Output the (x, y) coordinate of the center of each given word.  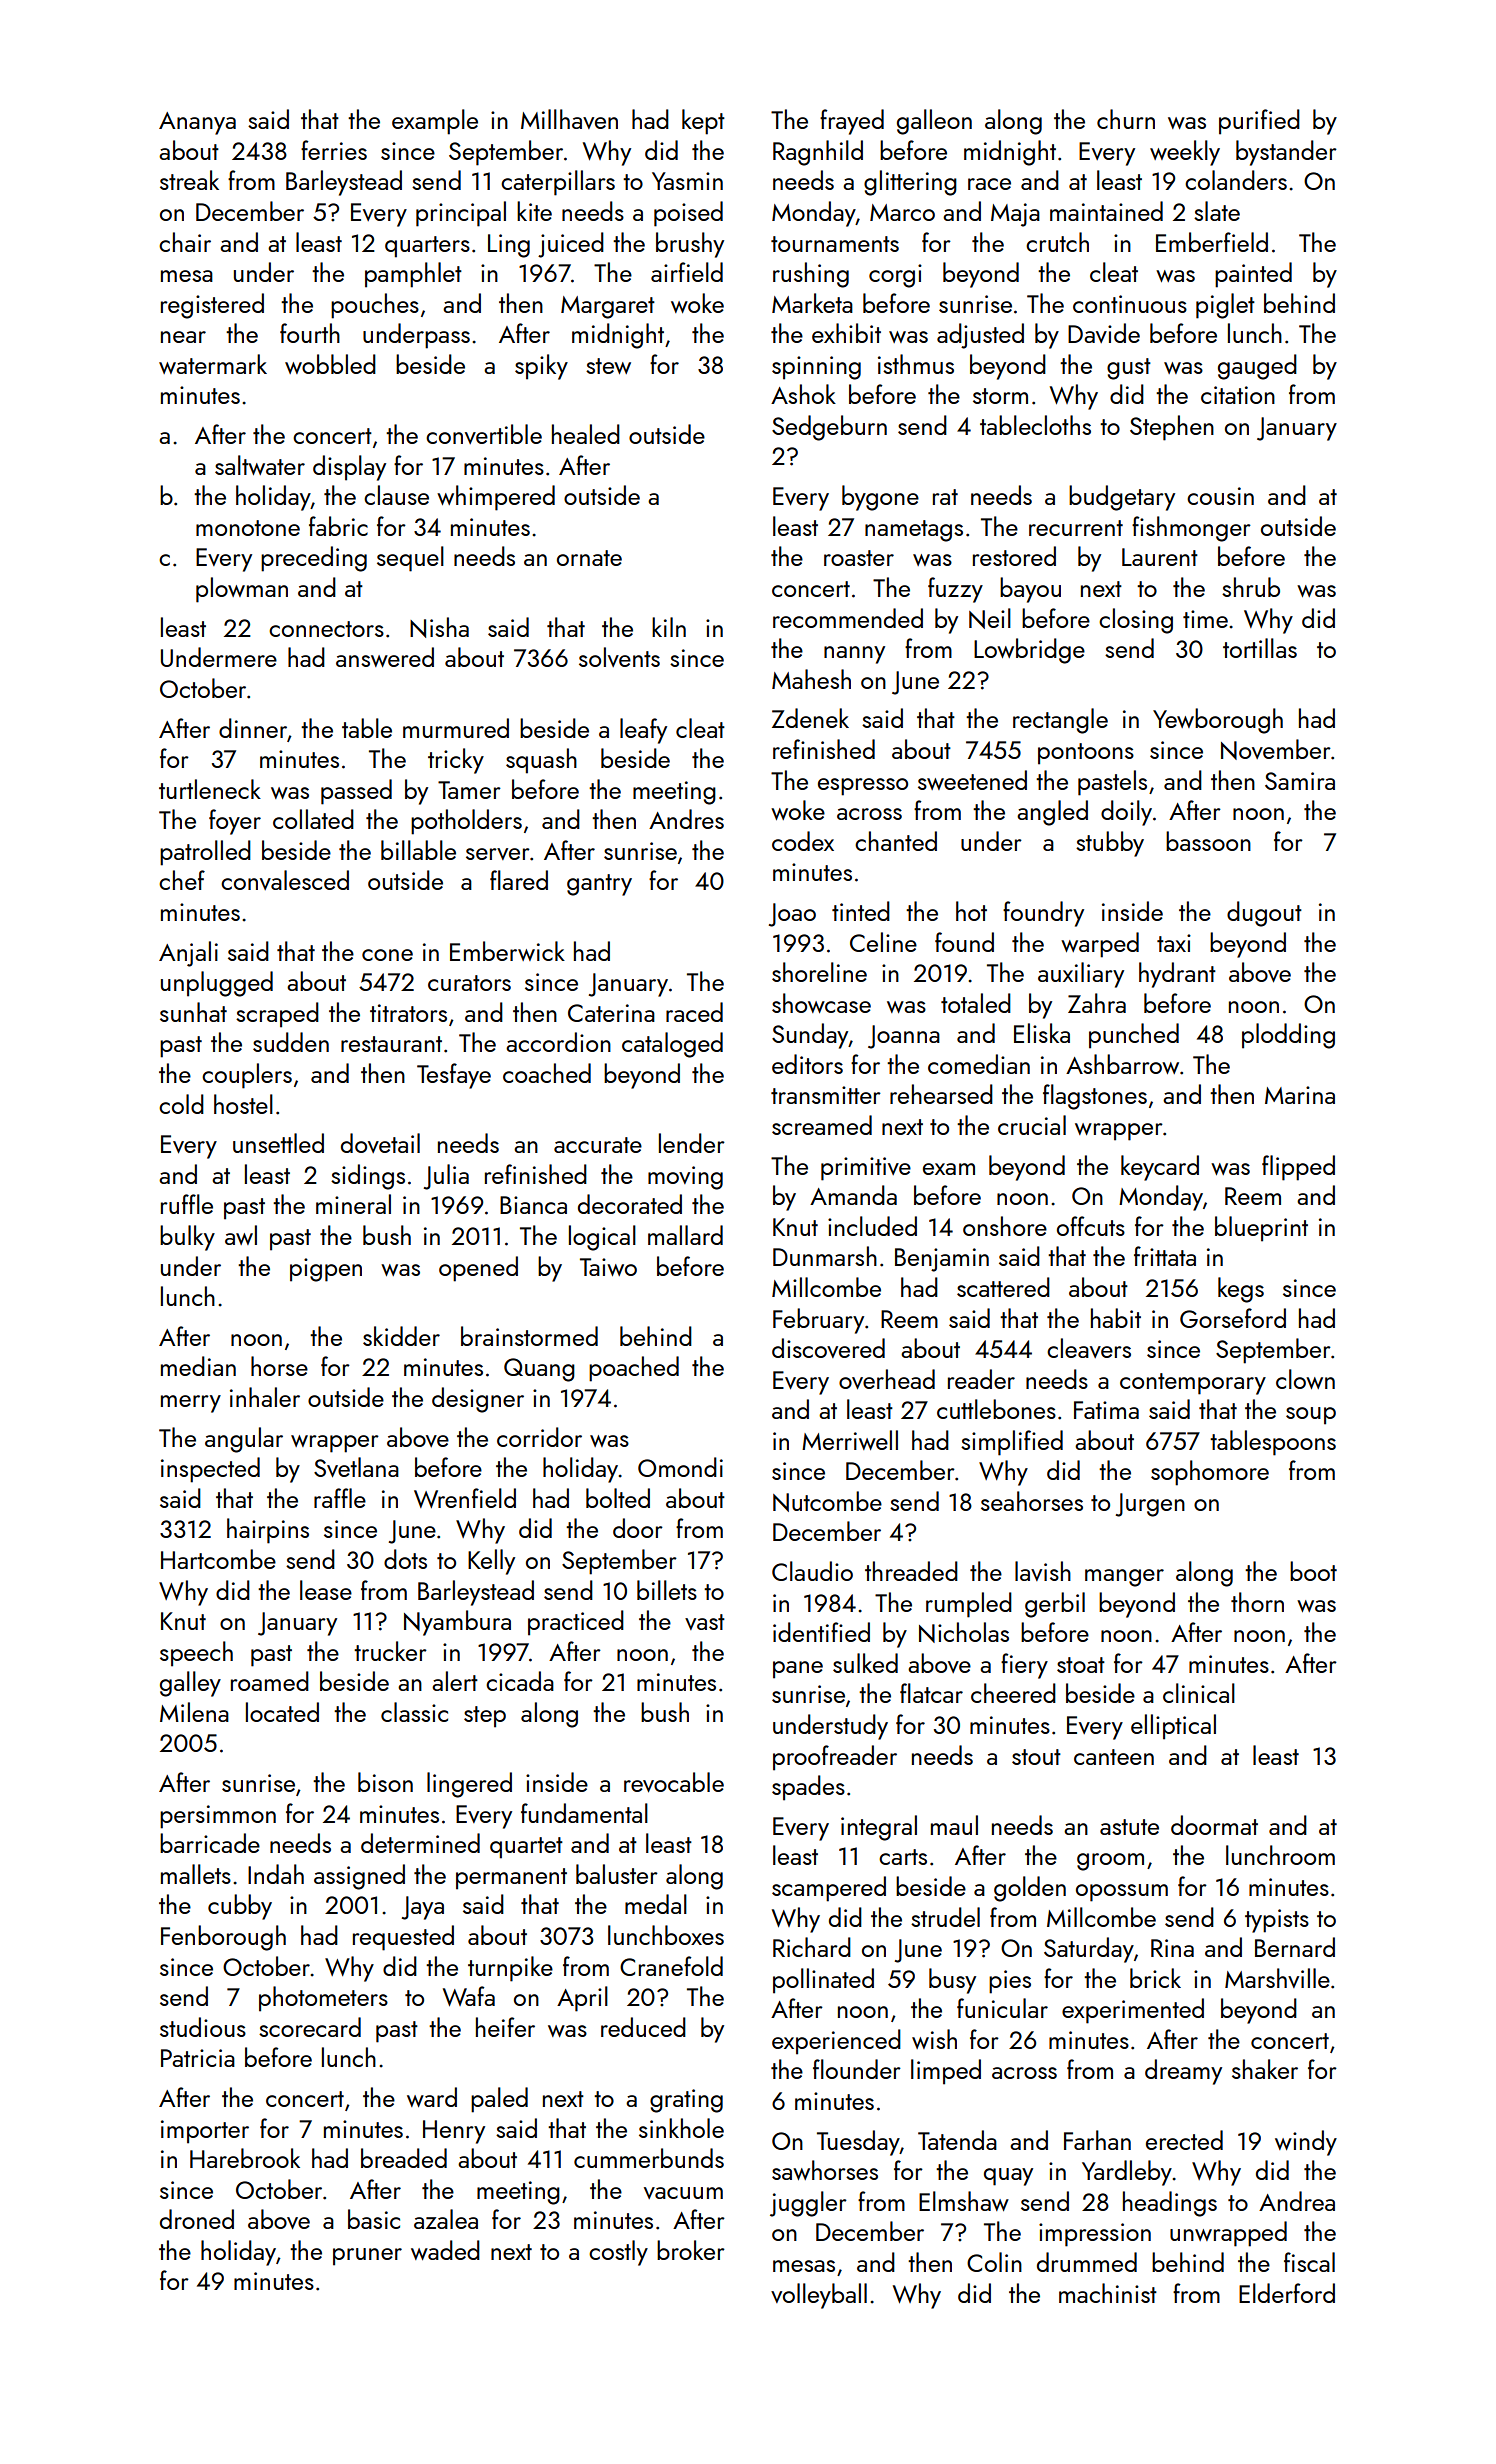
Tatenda (957, 2140)
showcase (821, 1003)
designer (478, 1400)
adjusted (980, 336)
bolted (618, 1498)
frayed (852, 122)
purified (1259, 122)
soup (1311, 1416)
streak (189, 180)
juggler (808, 2204)
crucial (1032, 1125)
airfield (687, 272)
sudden (291, 1042)
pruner (367, 2257)
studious (203, 2027)
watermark (213, 364)
